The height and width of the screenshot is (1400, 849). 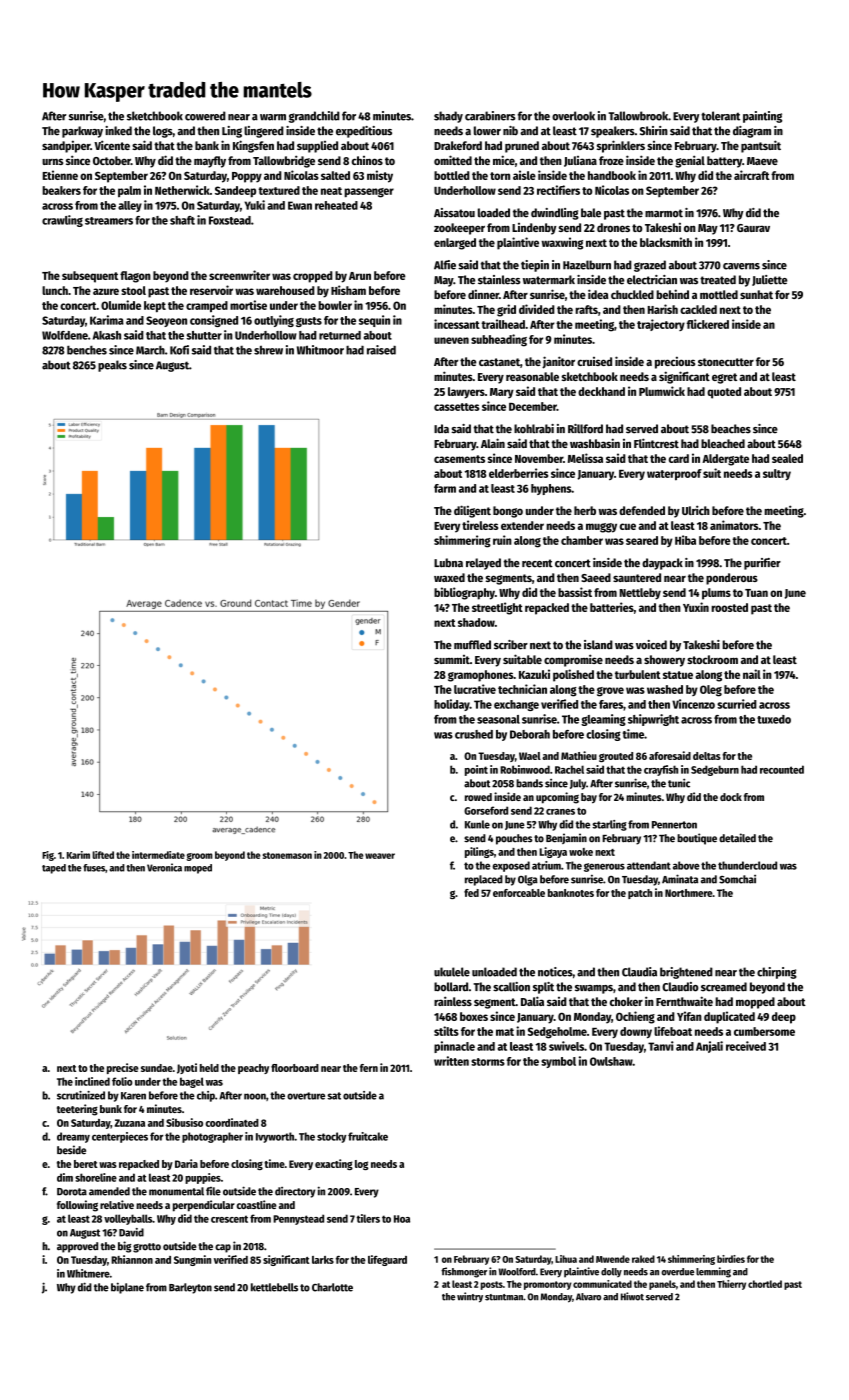 What do you see at coordinates (112, 366) in the screenshot?
I see `peaks` at bounding box center [112, 366].
